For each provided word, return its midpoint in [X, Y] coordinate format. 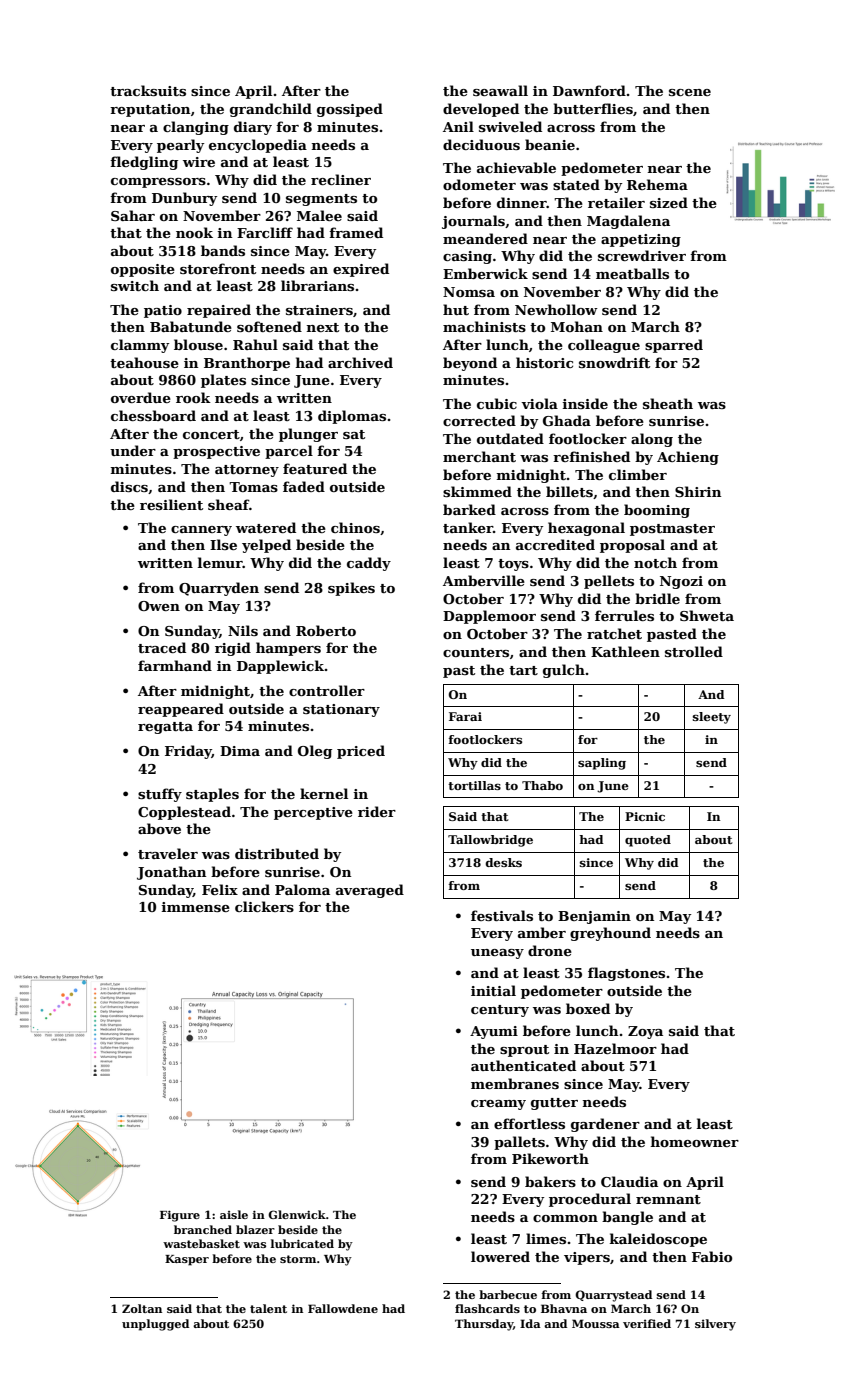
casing [467, 257]
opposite [143, 270]
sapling [602, 764]
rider [377, 811]
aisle [234, 1214]
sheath [668, 403]
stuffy [160, 795]
